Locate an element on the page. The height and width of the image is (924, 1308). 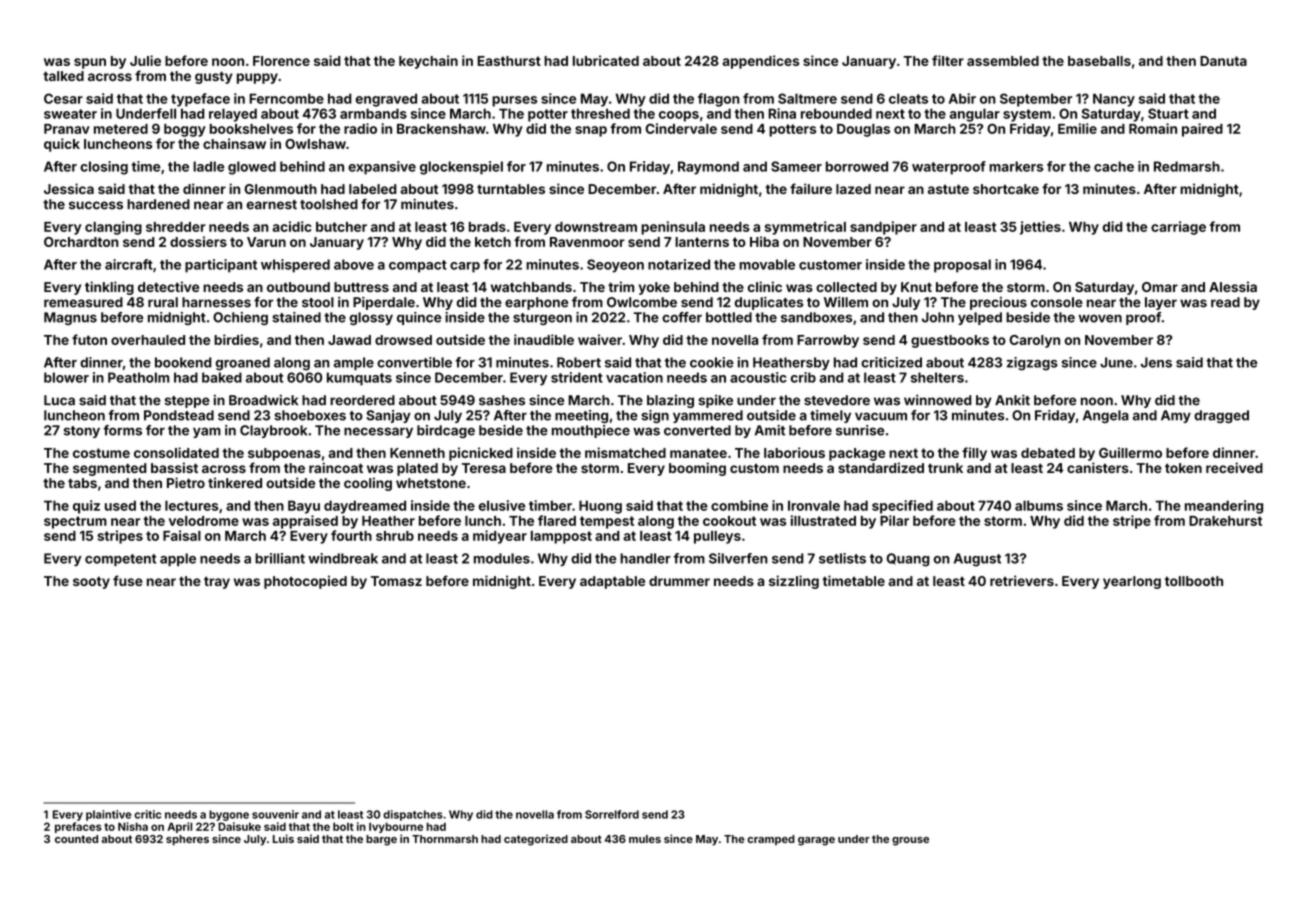
appendices is located at coordinates (761, 62).
